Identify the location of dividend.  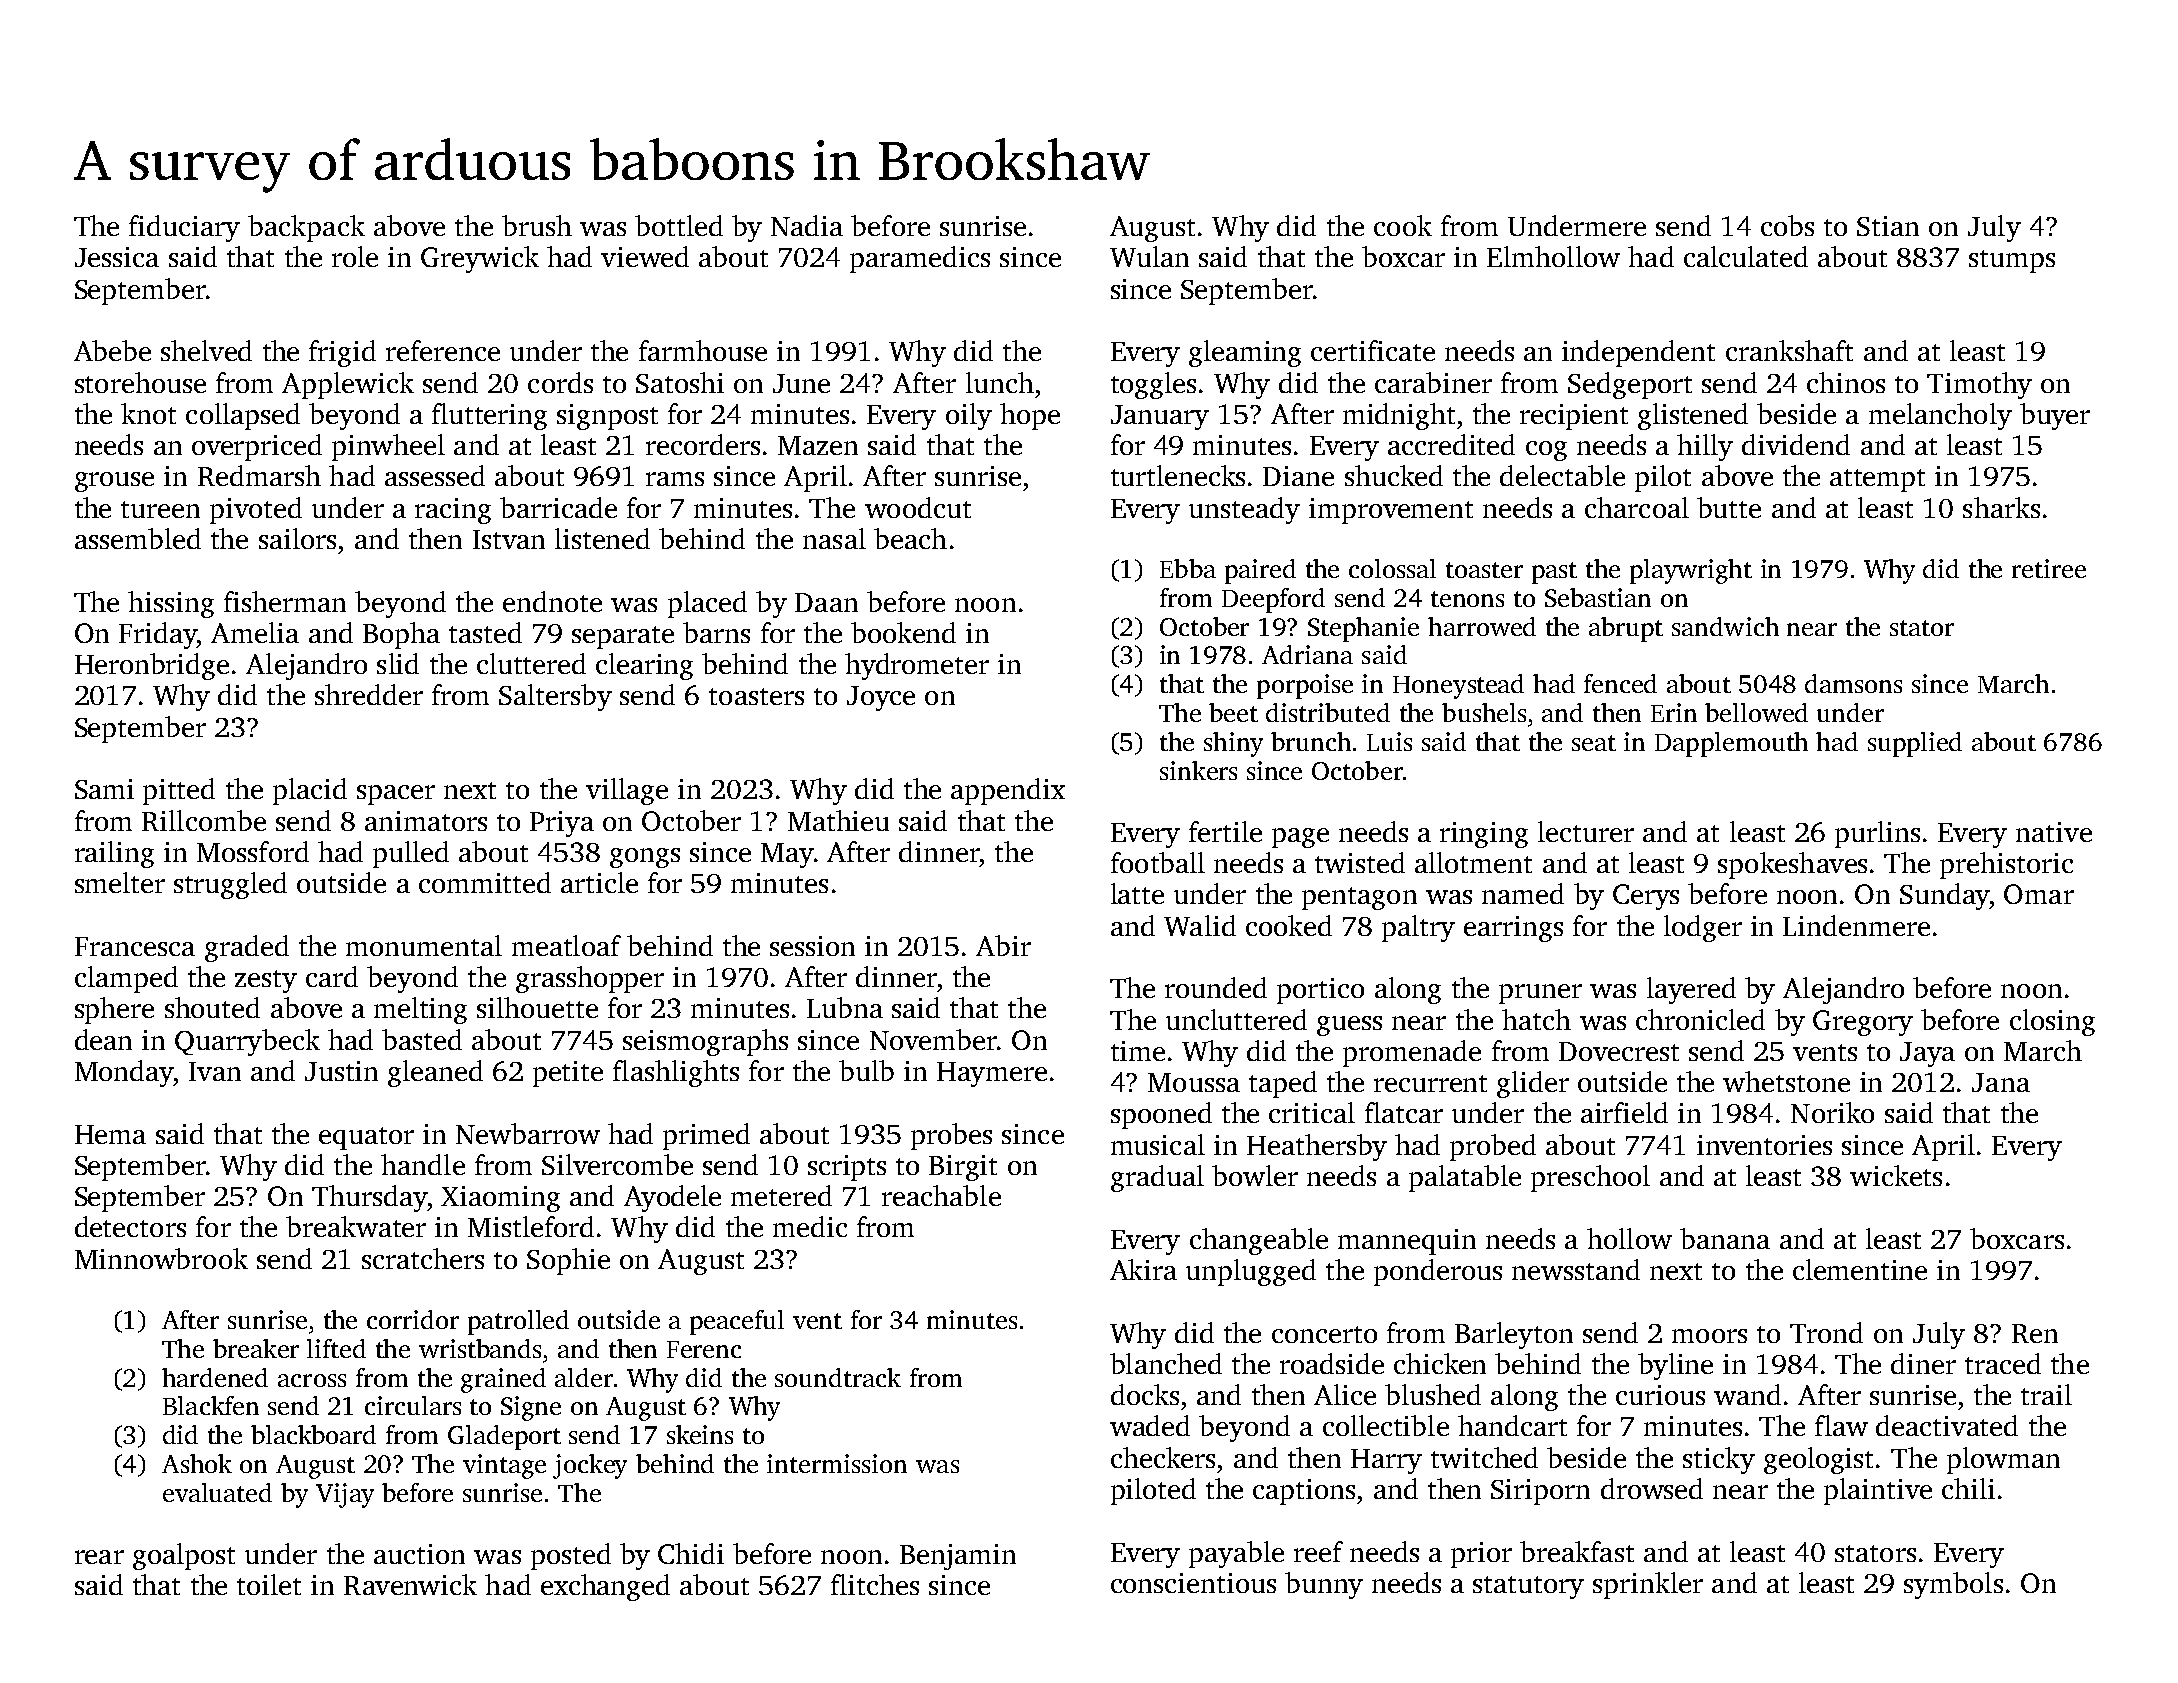
(1796, 444).
